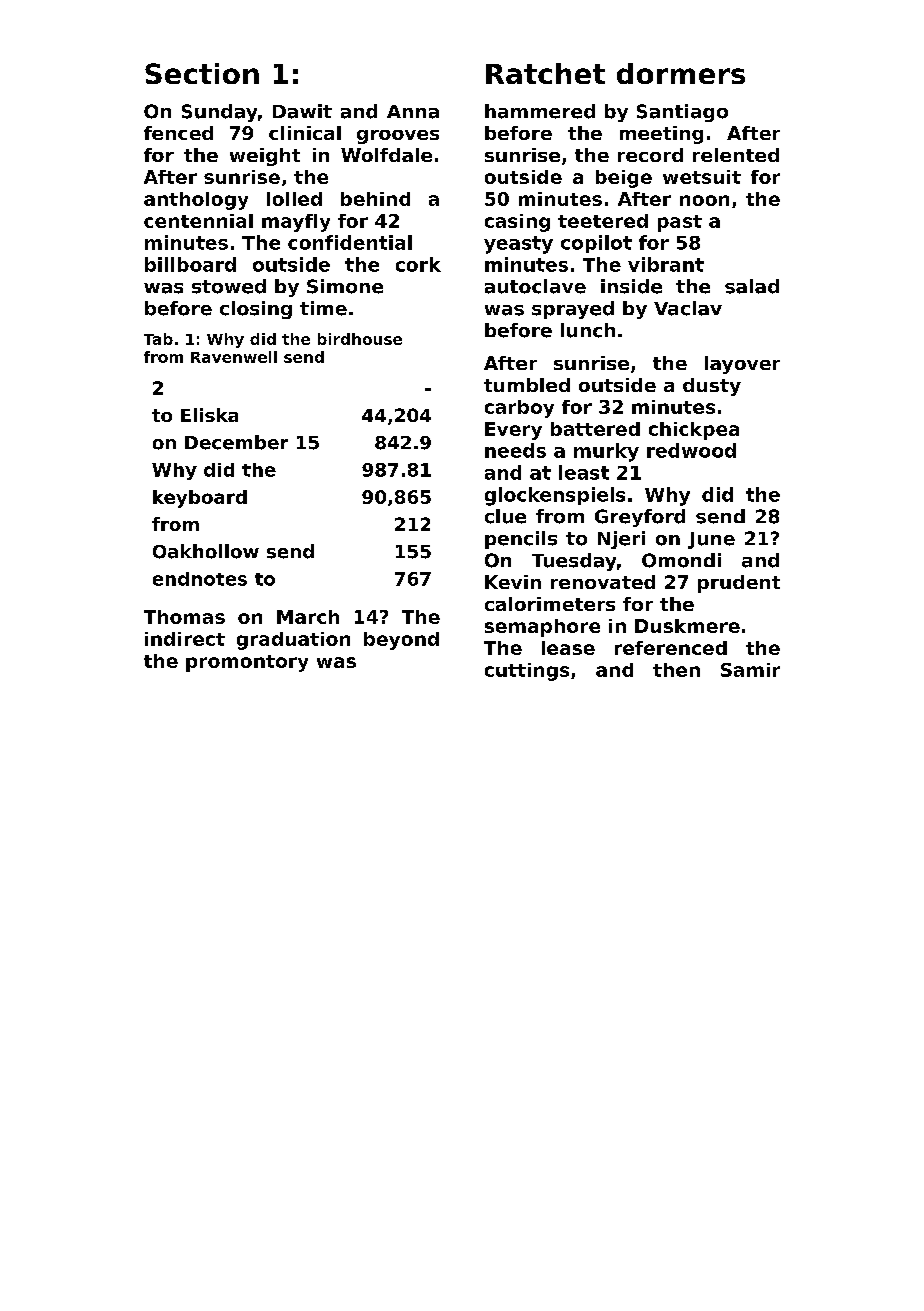 This image has height=1311, width=924. I want to click on cuttings, so click(527, 672).
